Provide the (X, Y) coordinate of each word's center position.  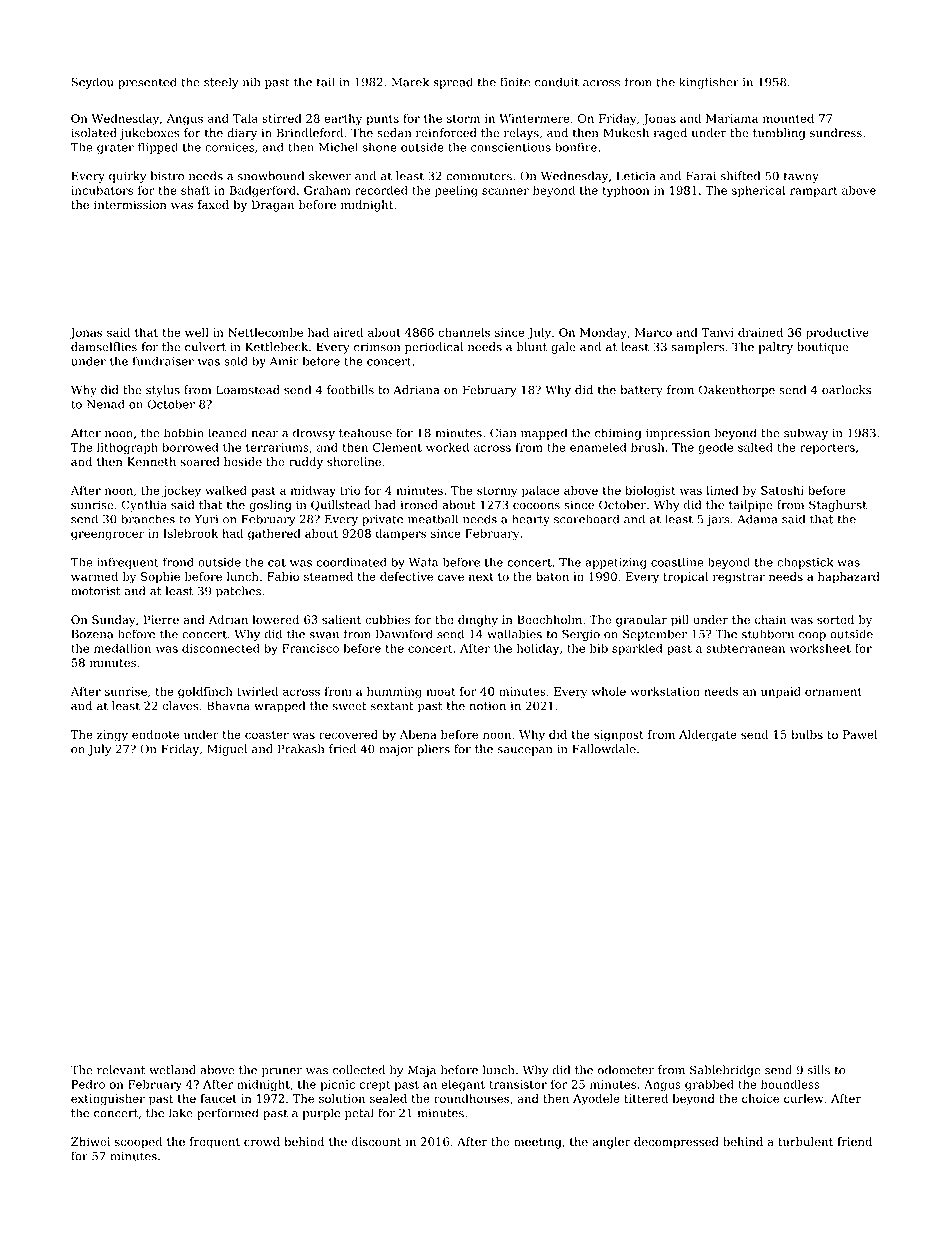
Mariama (732, 118)
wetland (172, 1070)
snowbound (271, 176)
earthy (343, 120)
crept (375, 1085)
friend (854, 1141)
